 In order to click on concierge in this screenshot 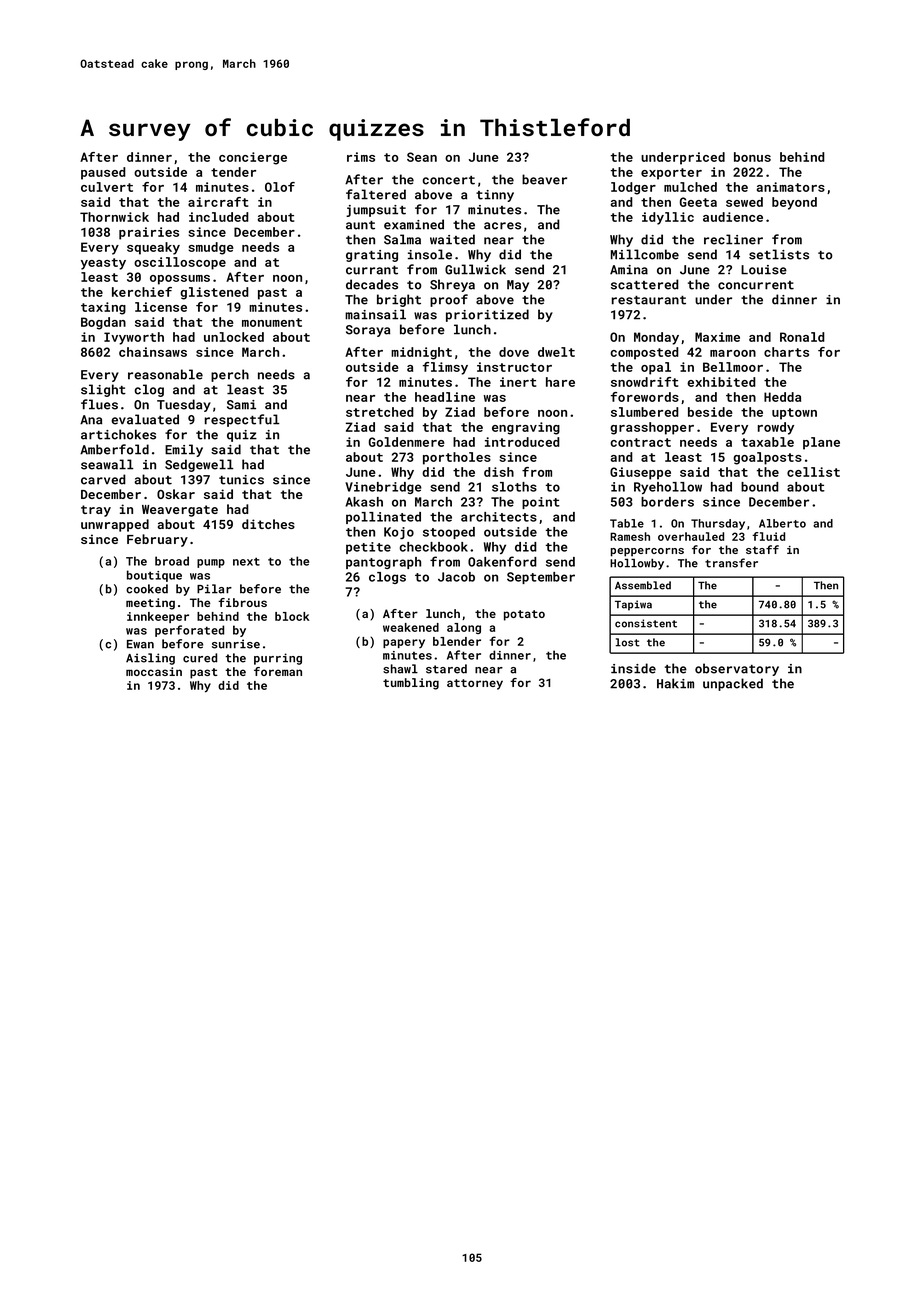, I will do `click(253, 158)`.
